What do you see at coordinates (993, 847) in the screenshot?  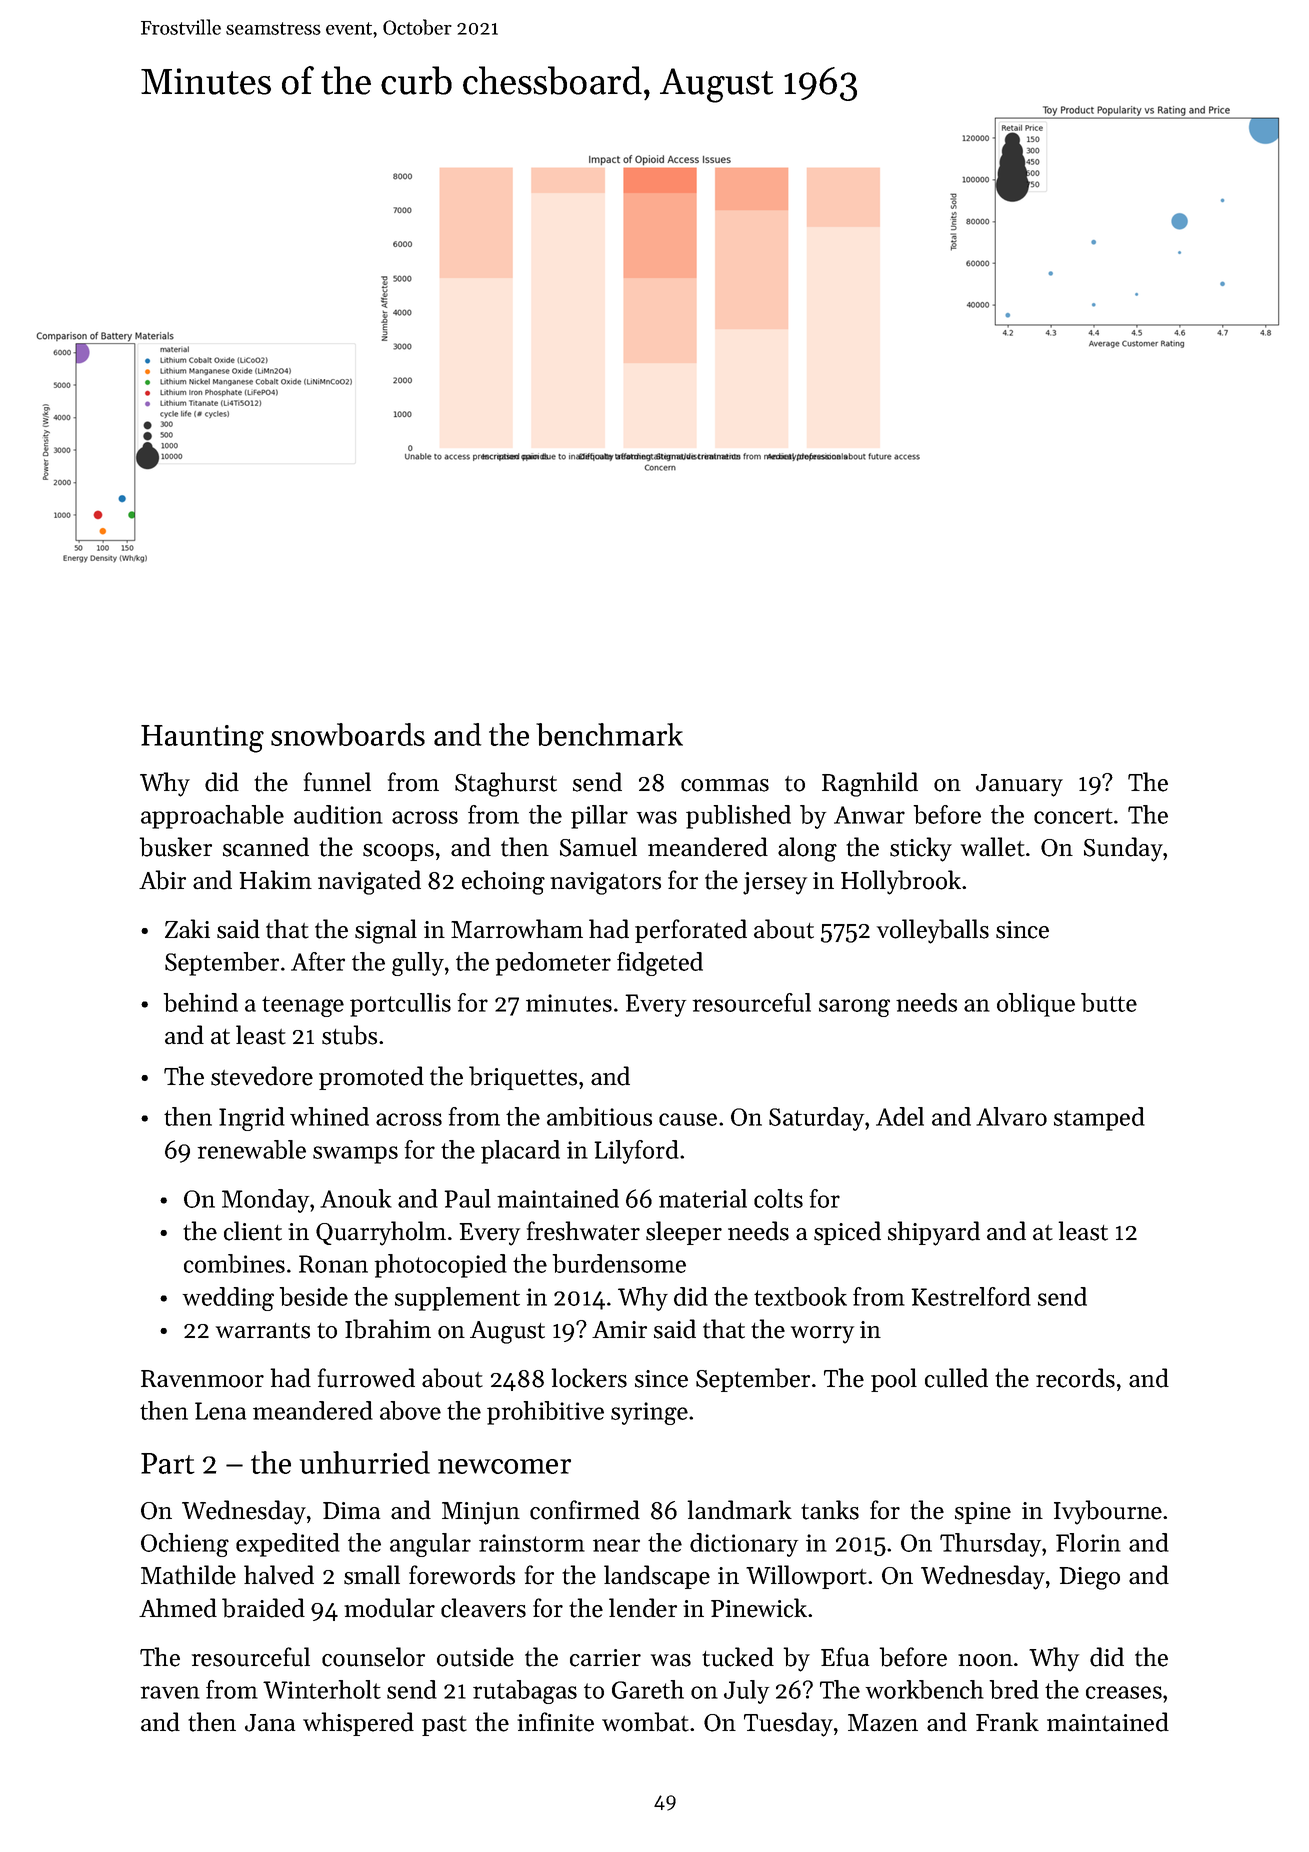 I see `wallet` at bounding box center [993, 847].
